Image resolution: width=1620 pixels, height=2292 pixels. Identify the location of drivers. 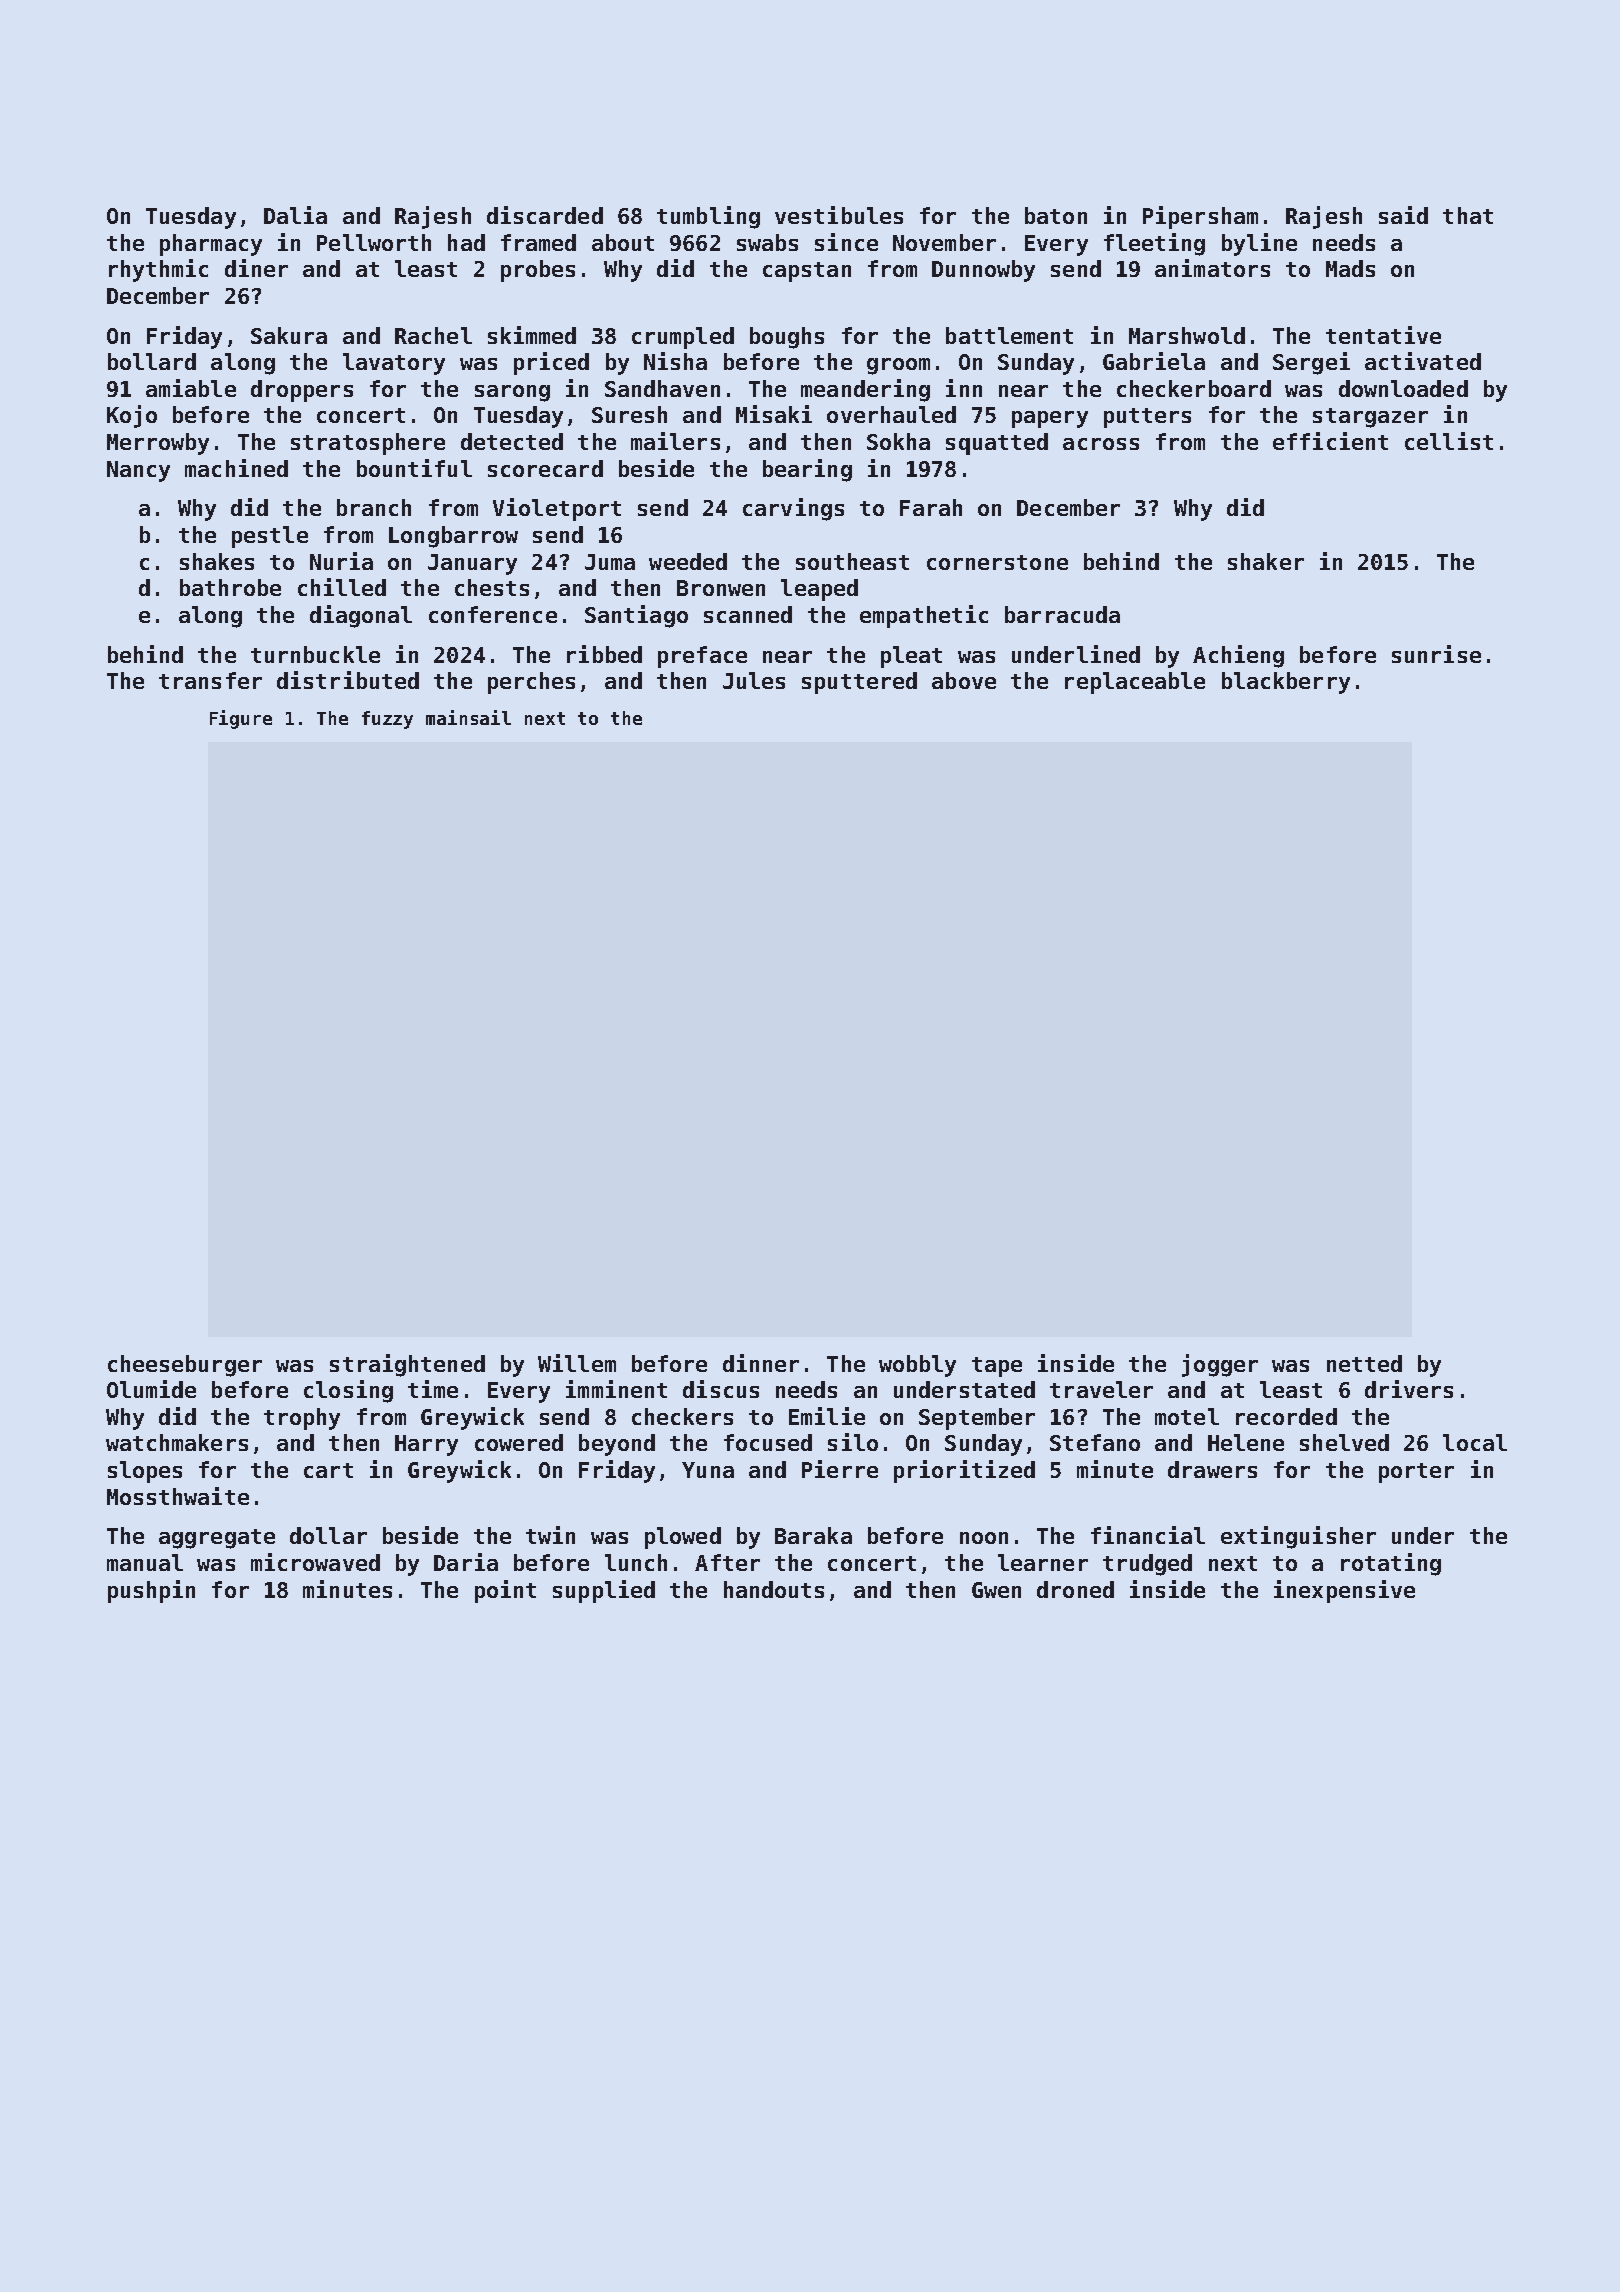
(1409, 1389).
